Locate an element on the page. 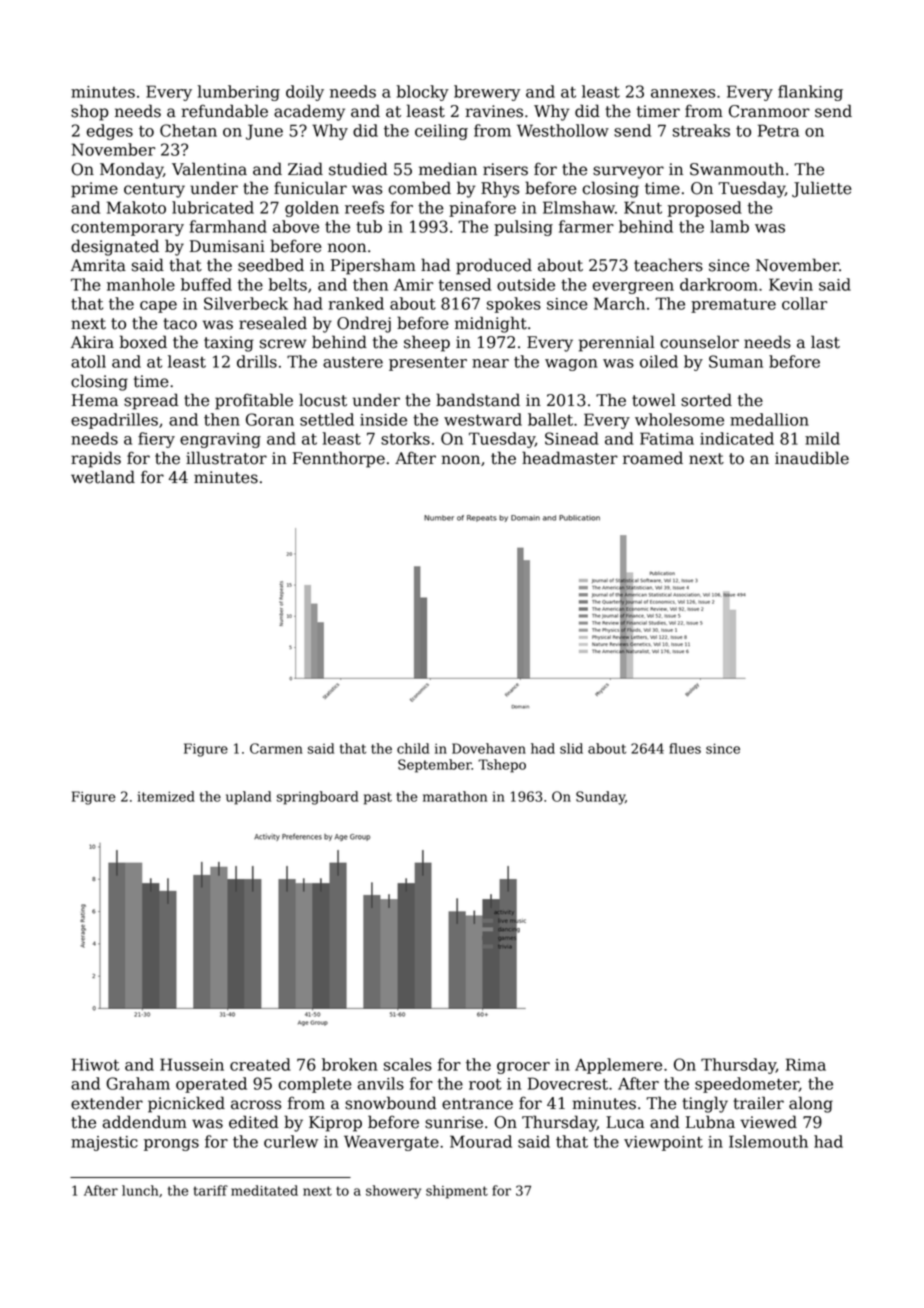  along is located at coordinates (811, 1104).
